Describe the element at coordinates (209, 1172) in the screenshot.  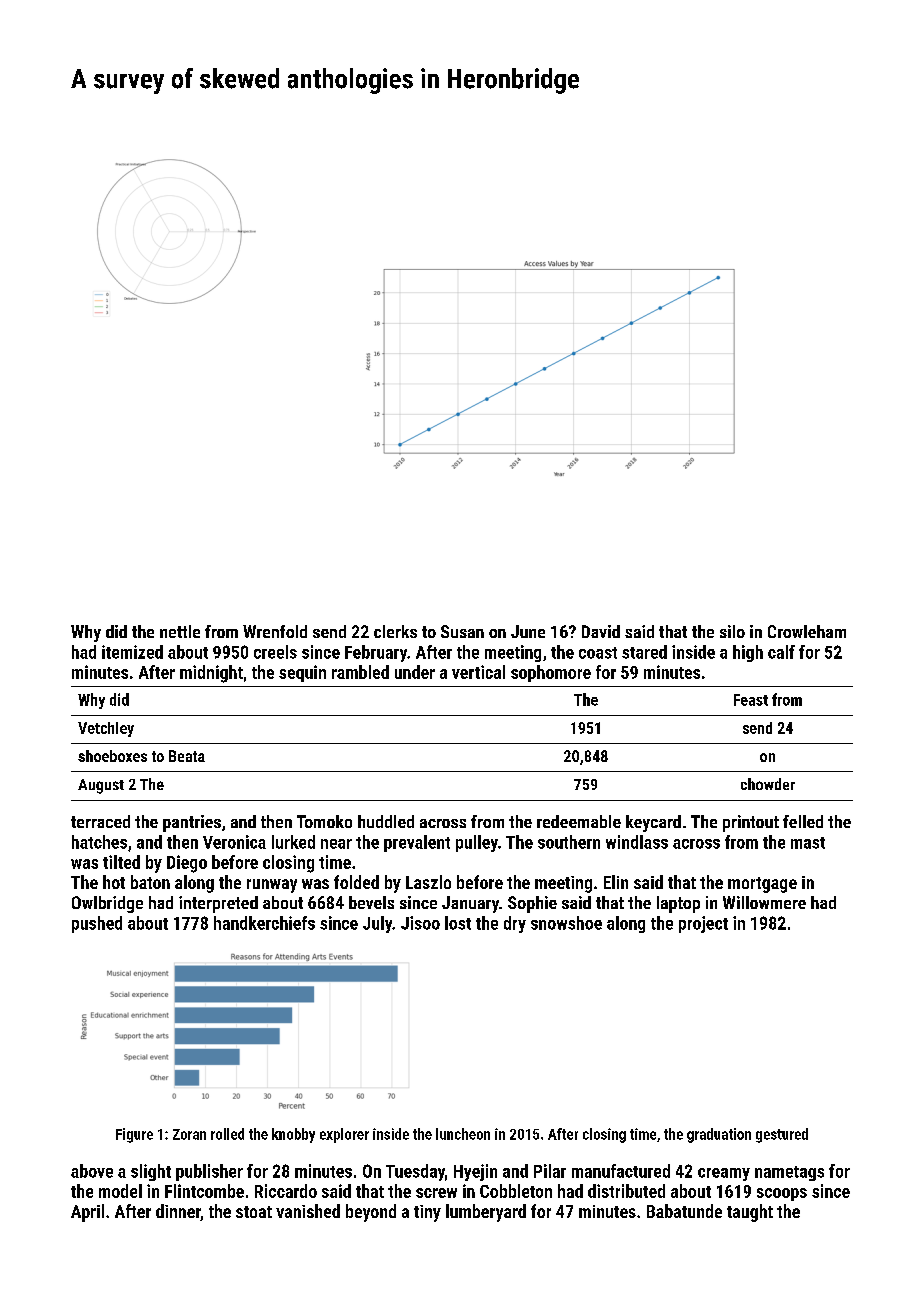
I see `publisher` at that location.
